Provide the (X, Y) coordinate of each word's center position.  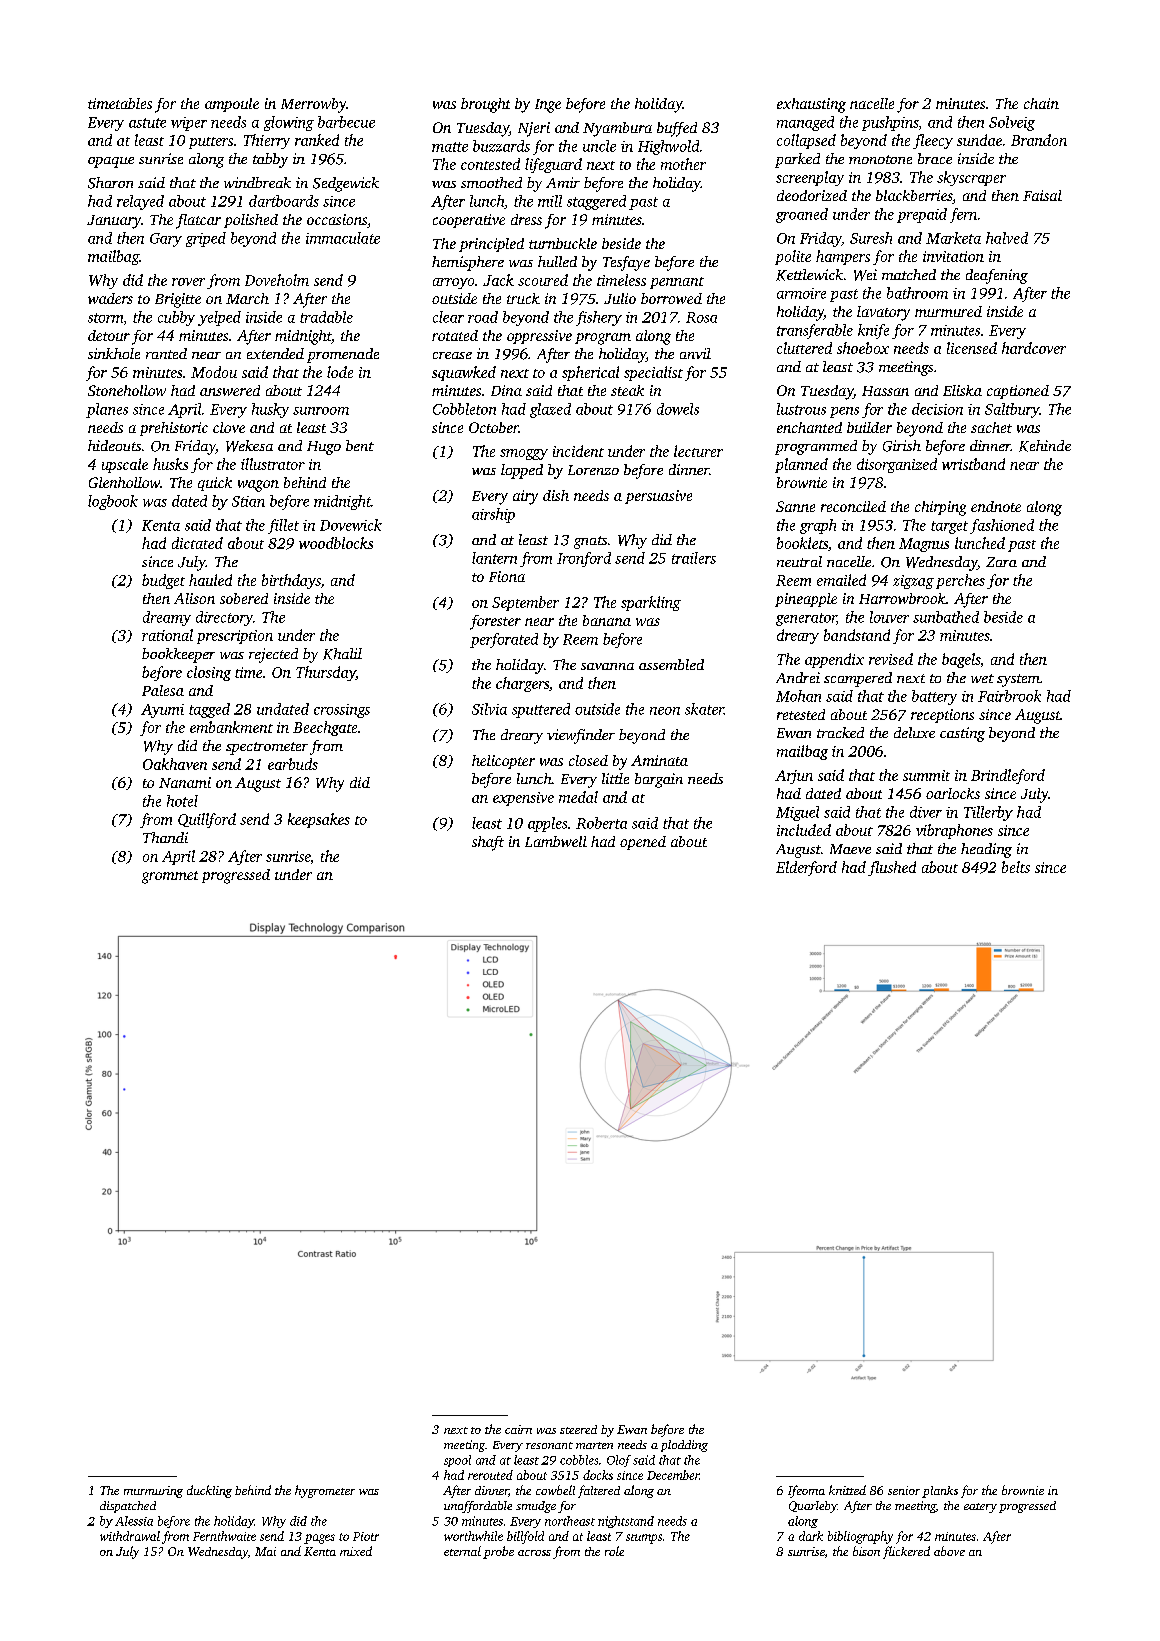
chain (1041, 103)
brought (485, 105)
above (949, 1551)
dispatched (128, 1507)
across (534, 1553)
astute (147, 123)
